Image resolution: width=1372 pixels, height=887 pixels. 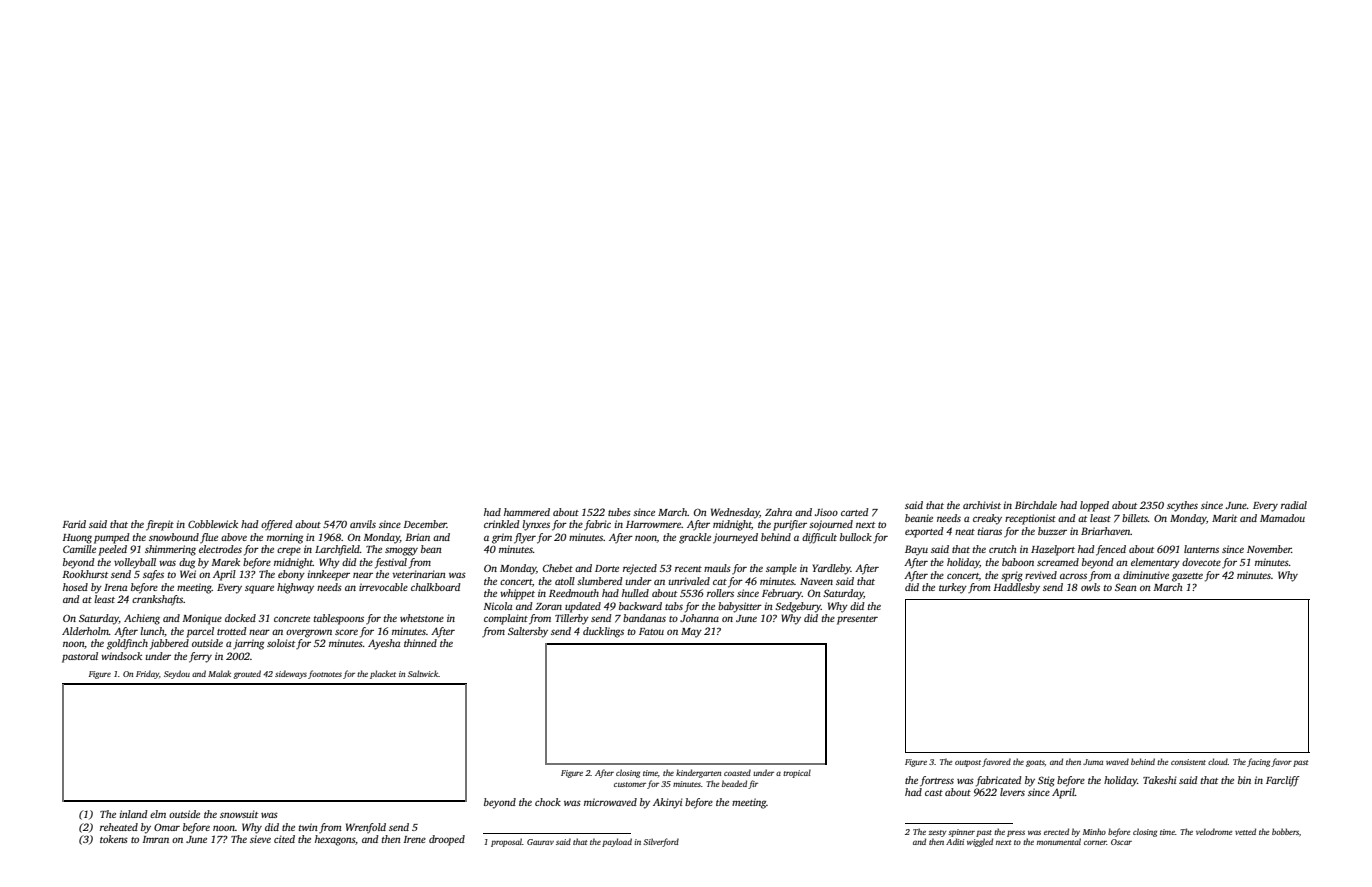 I want to click on cloud, so click(x=1218, y=761).
